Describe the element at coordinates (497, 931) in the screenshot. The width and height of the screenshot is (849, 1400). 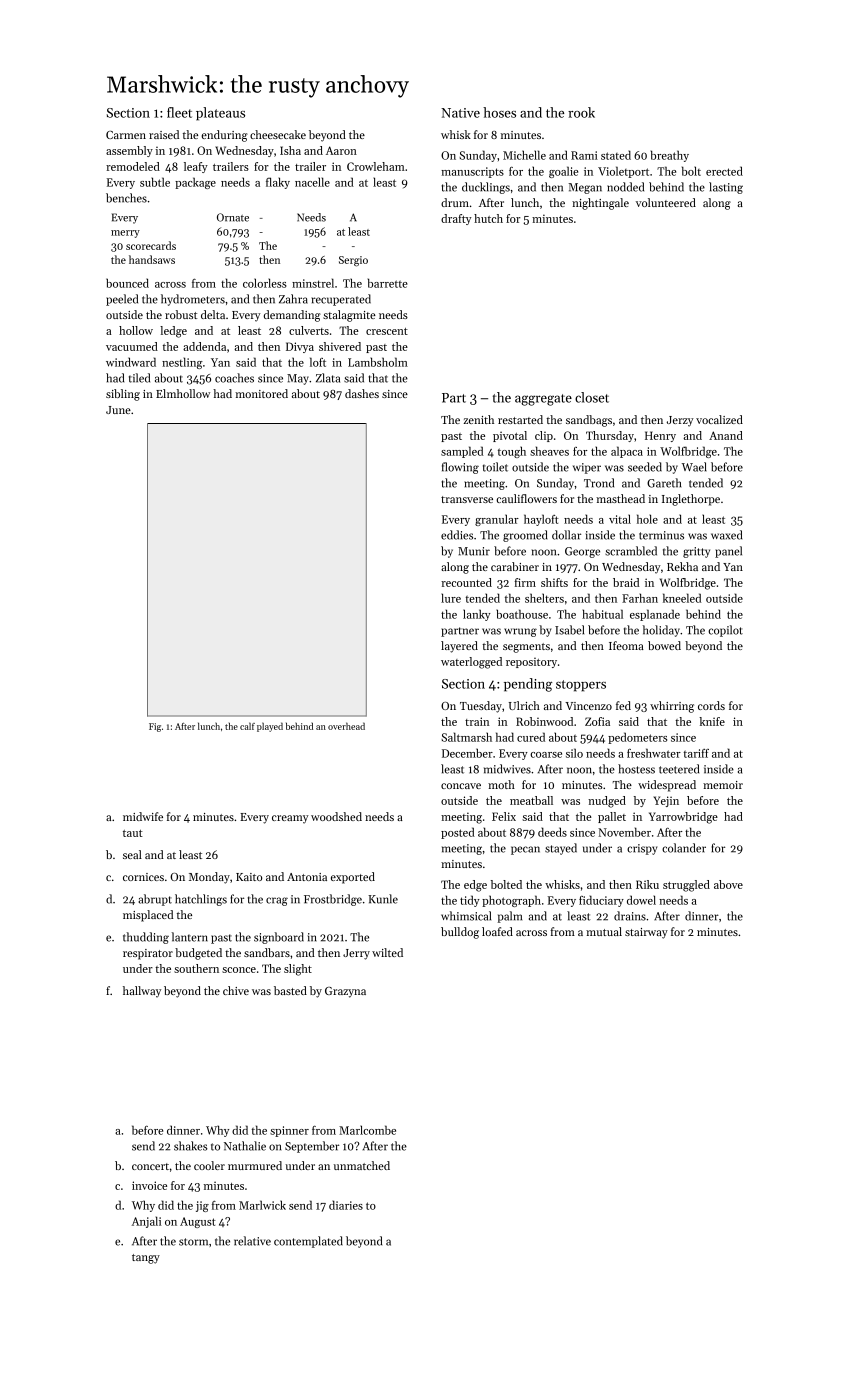
I see `loafed` at that location.
